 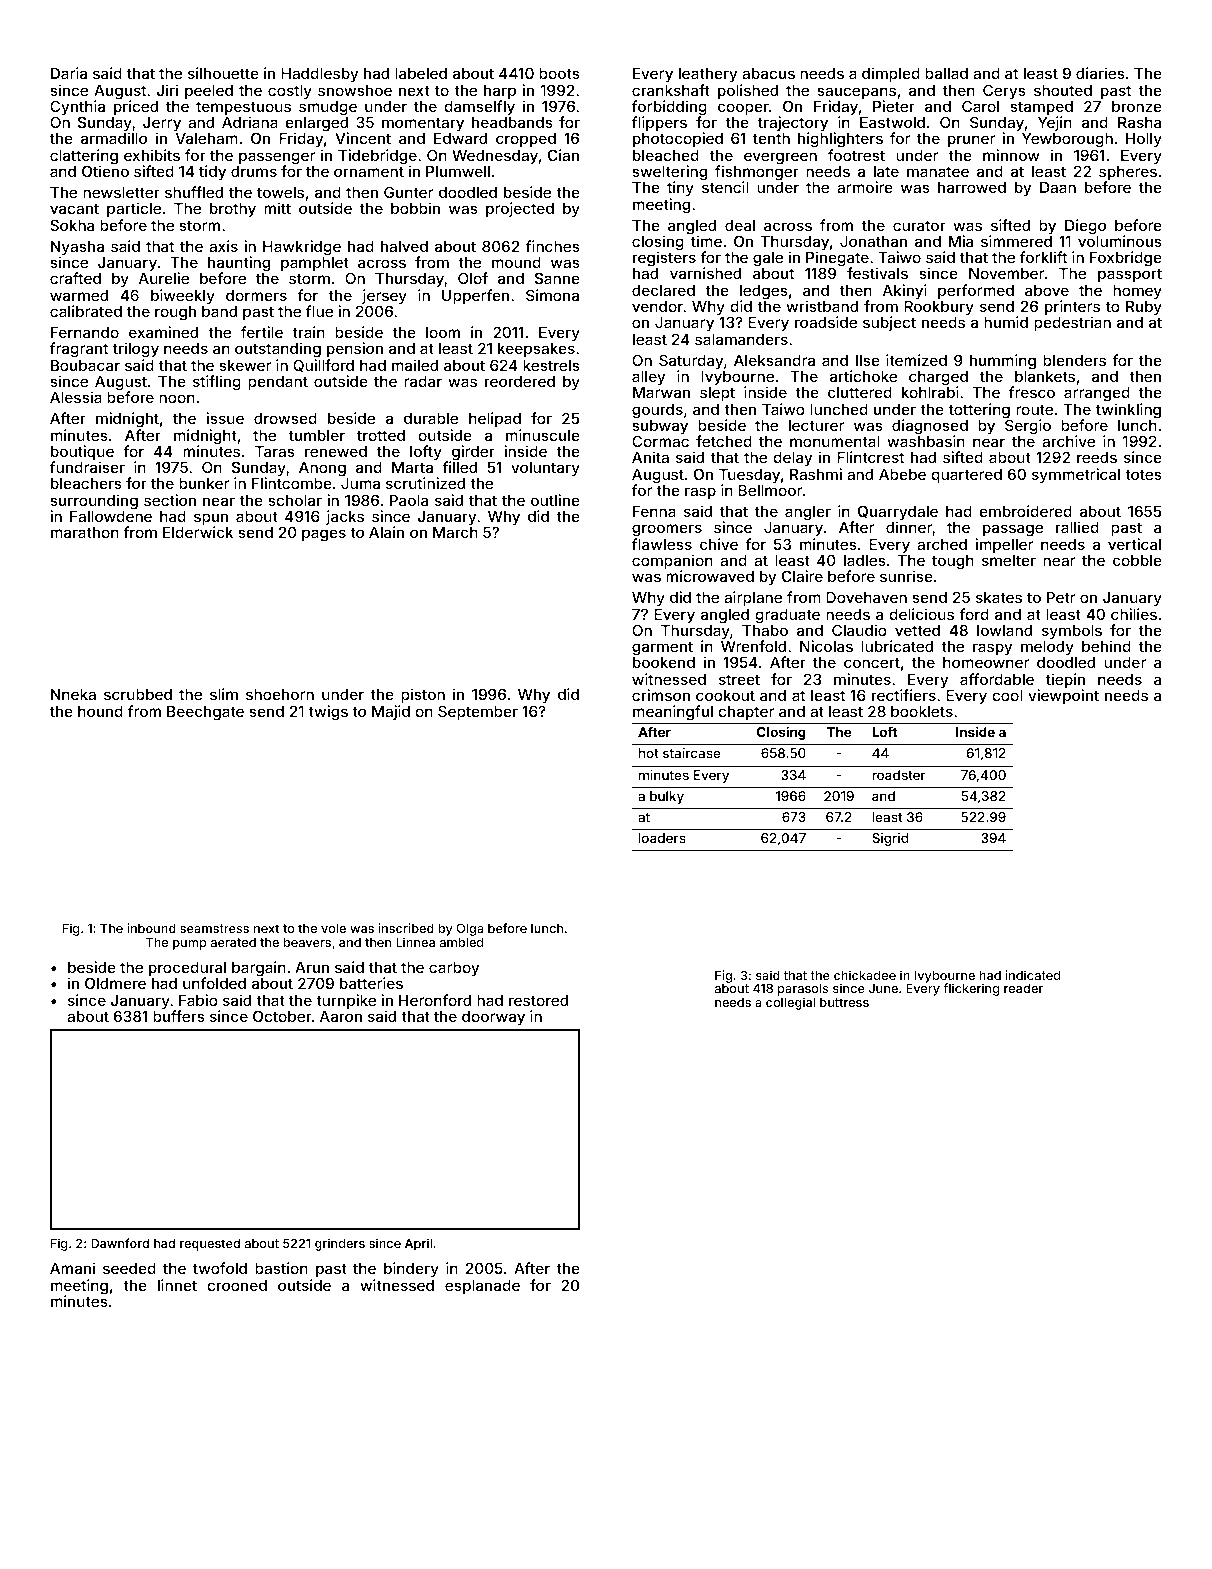 What do you see at coordinates (768, 73) in the document?
I see `abacus` at bounding box center [768, 73].
